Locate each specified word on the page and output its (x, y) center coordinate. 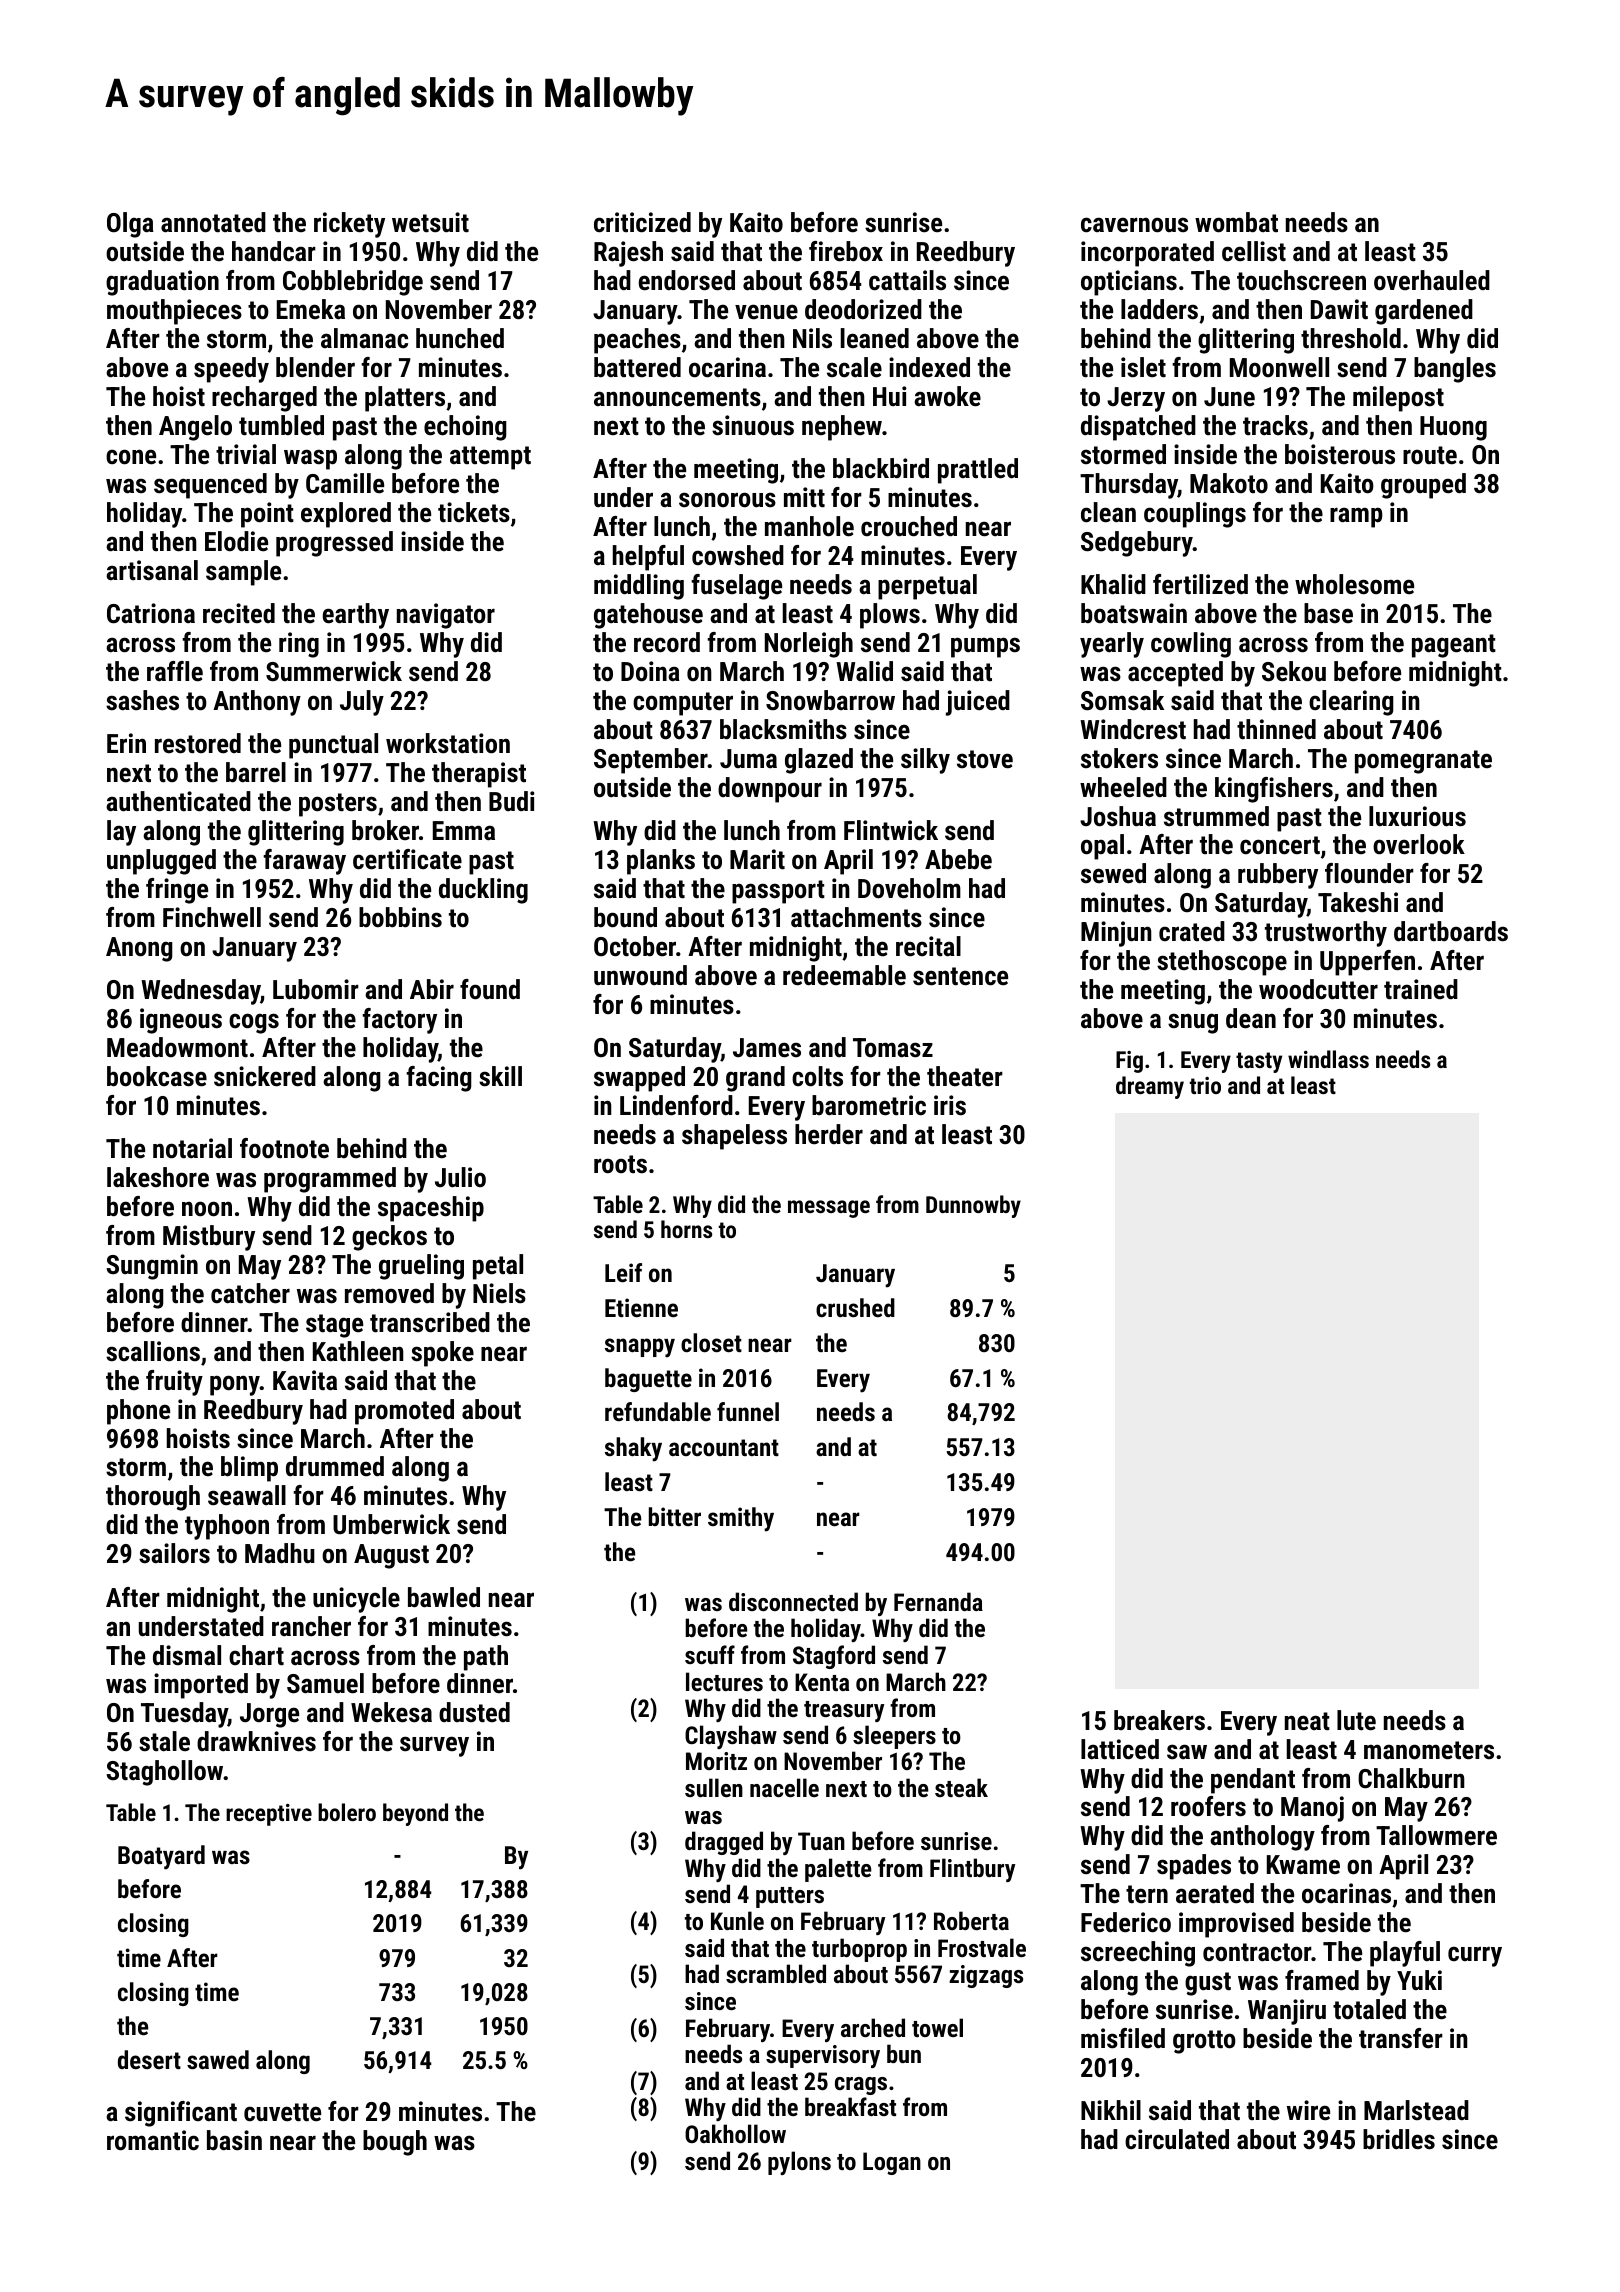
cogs (254, 1023)
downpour (770, 790)
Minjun (1116, 934)
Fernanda (938, 1601)
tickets (474, 512)
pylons (799, 2163)
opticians (1129, 283)
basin (234, 2140)
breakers (1159, 1720)
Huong (1453, 428)
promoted (404, 1412)
